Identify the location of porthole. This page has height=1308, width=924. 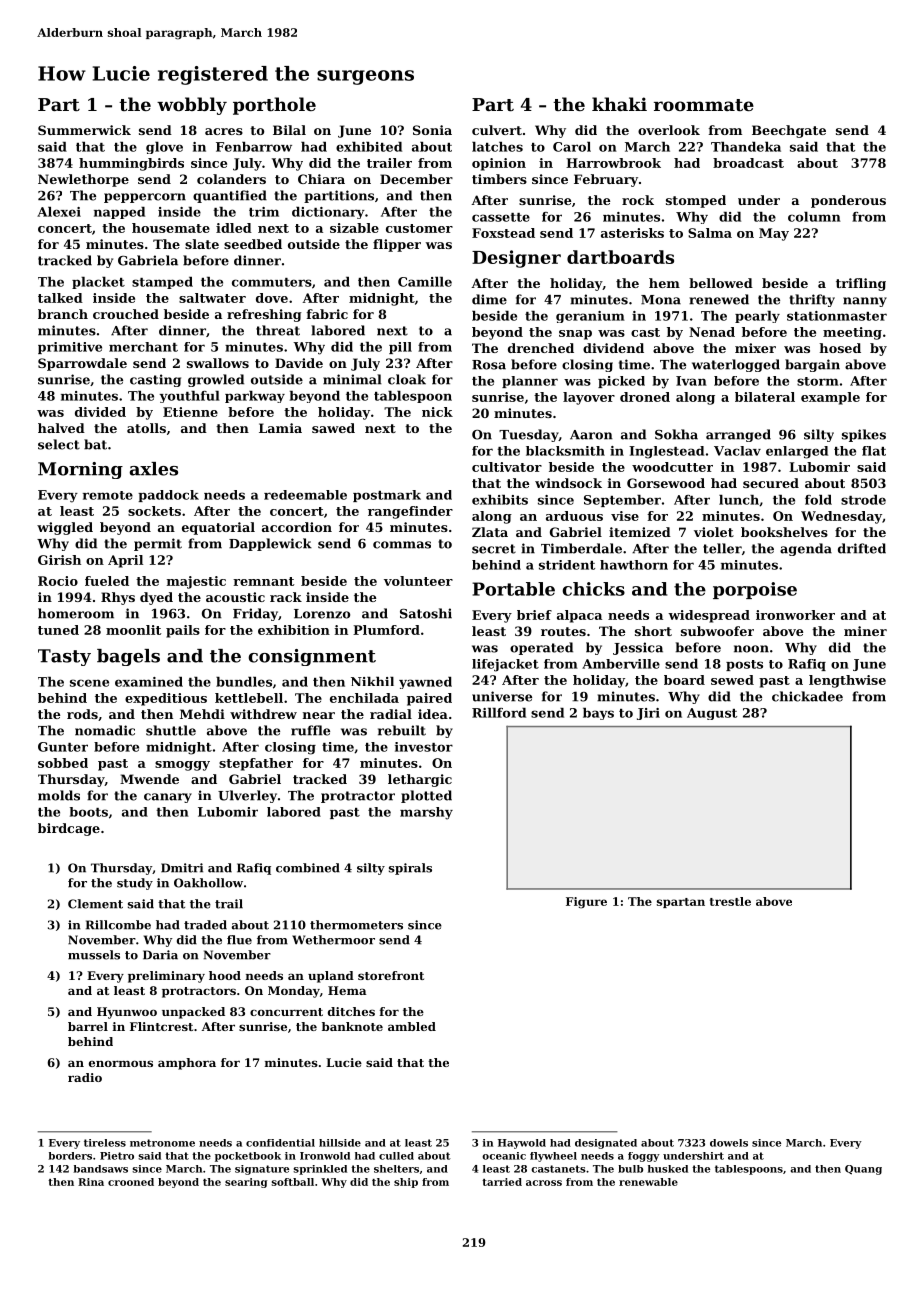
(274, 106).
